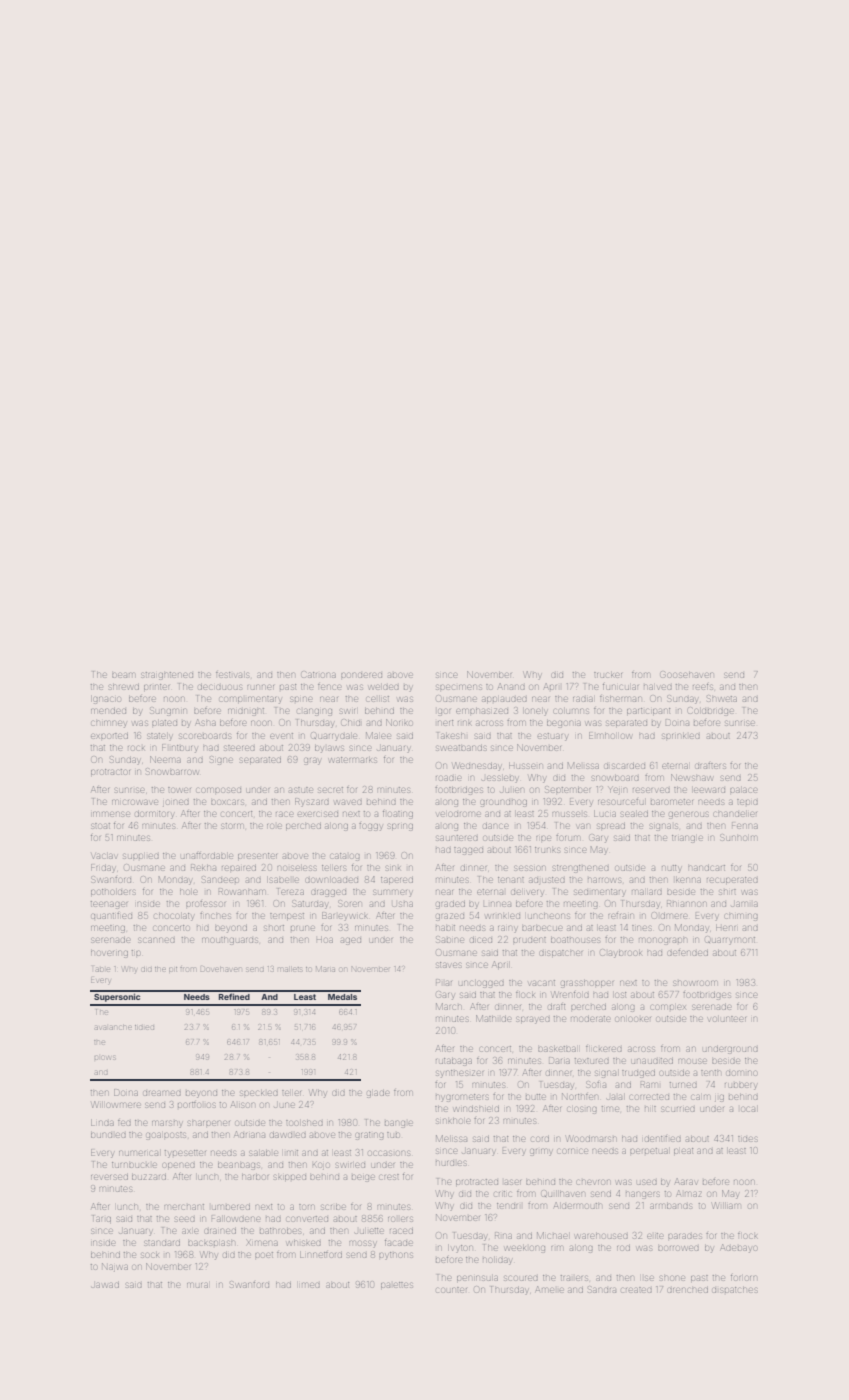 This image has width=849, height=1400. Describe the element at coordinates (115, 1267) in the image. I see `Najwa` at that location.
